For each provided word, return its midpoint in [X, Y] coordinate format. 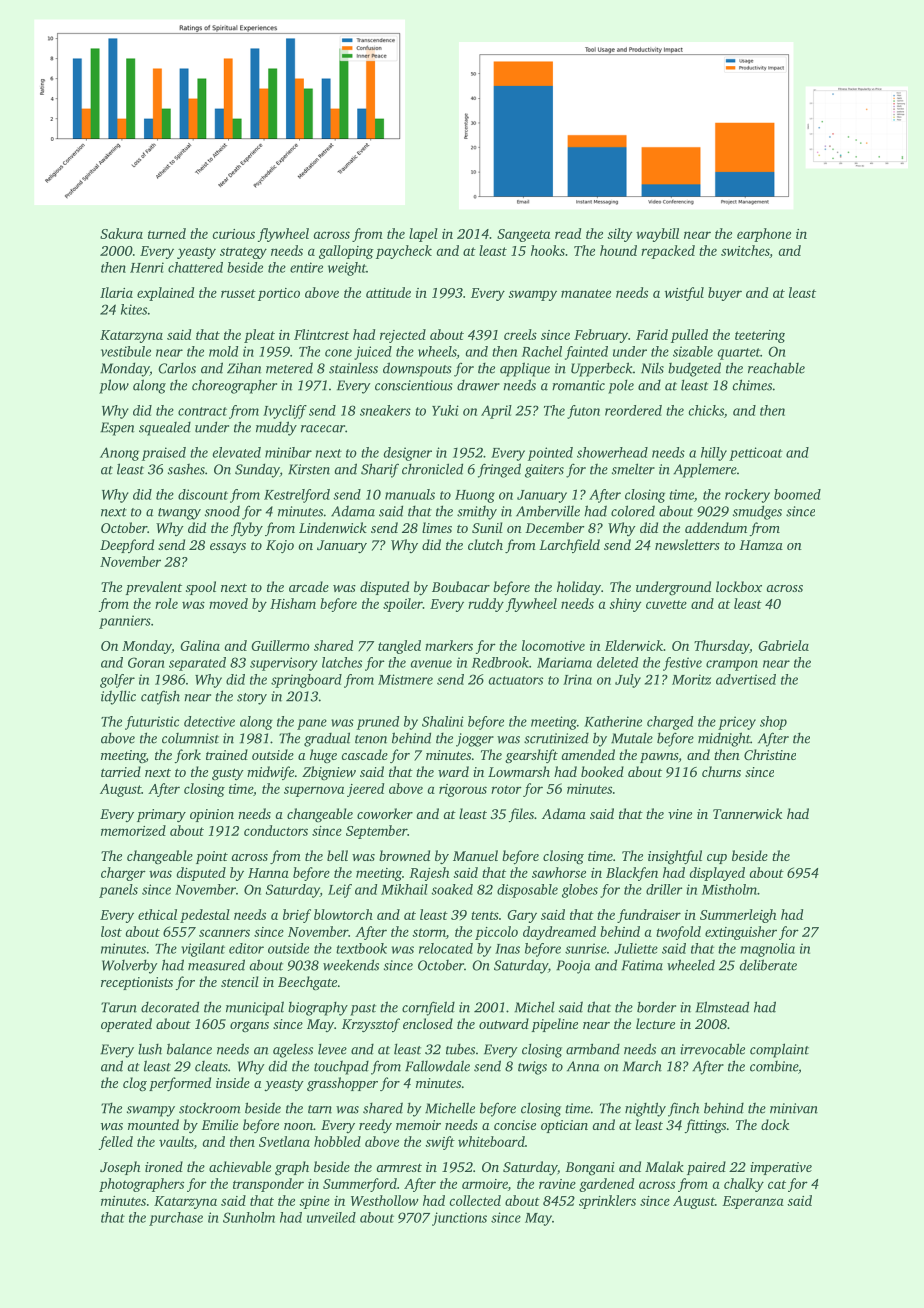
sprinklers [607, 1202]
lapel [423, 235]
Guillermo [280, 645]
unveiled [331, 1217]
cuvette [666, 604]
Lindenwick [333, 527]
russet [238, 293]
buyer [725, 294]
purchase [176, 1219]
